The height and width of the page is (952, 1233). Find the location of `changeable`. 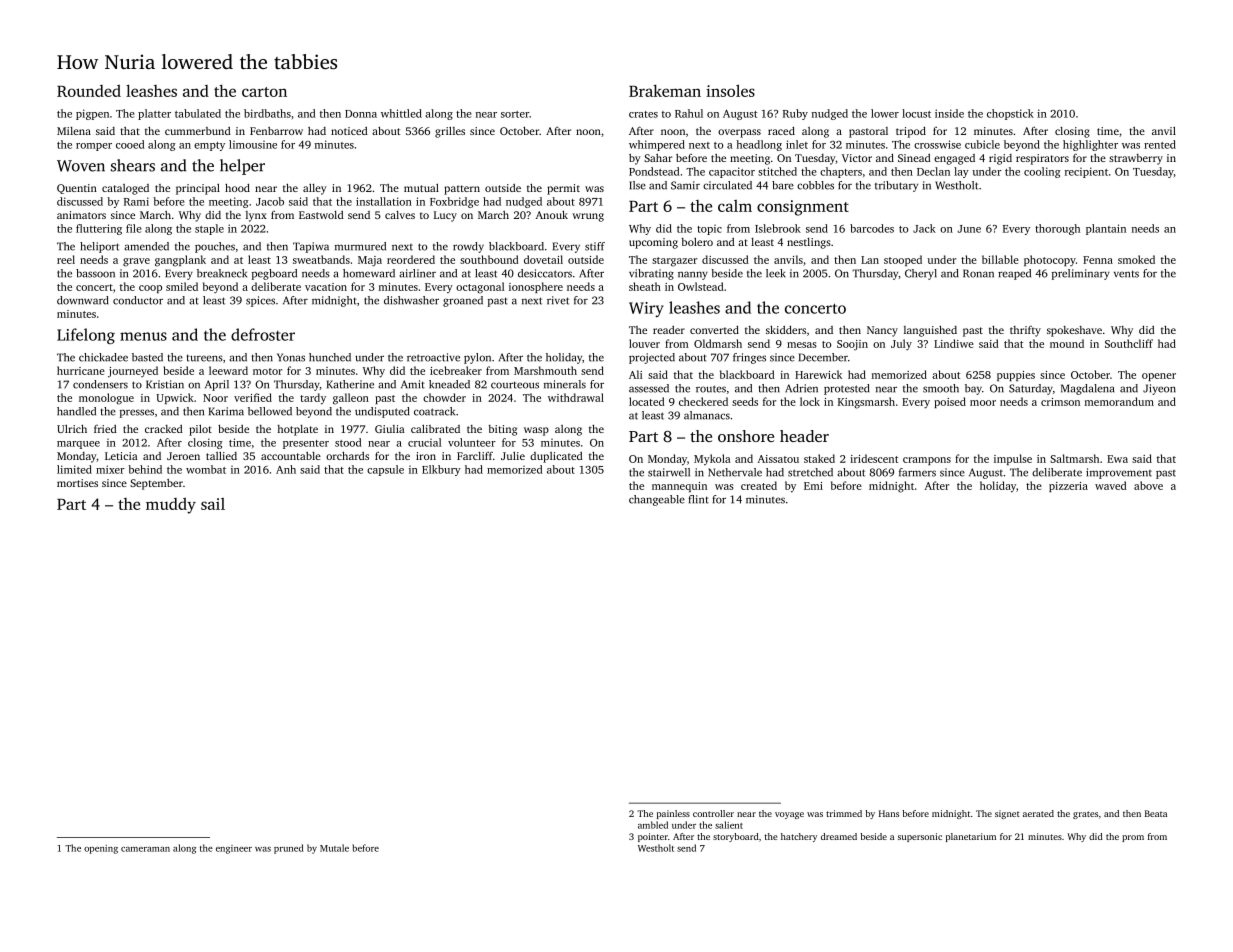

changeable is located at coordinates (657, 500).
